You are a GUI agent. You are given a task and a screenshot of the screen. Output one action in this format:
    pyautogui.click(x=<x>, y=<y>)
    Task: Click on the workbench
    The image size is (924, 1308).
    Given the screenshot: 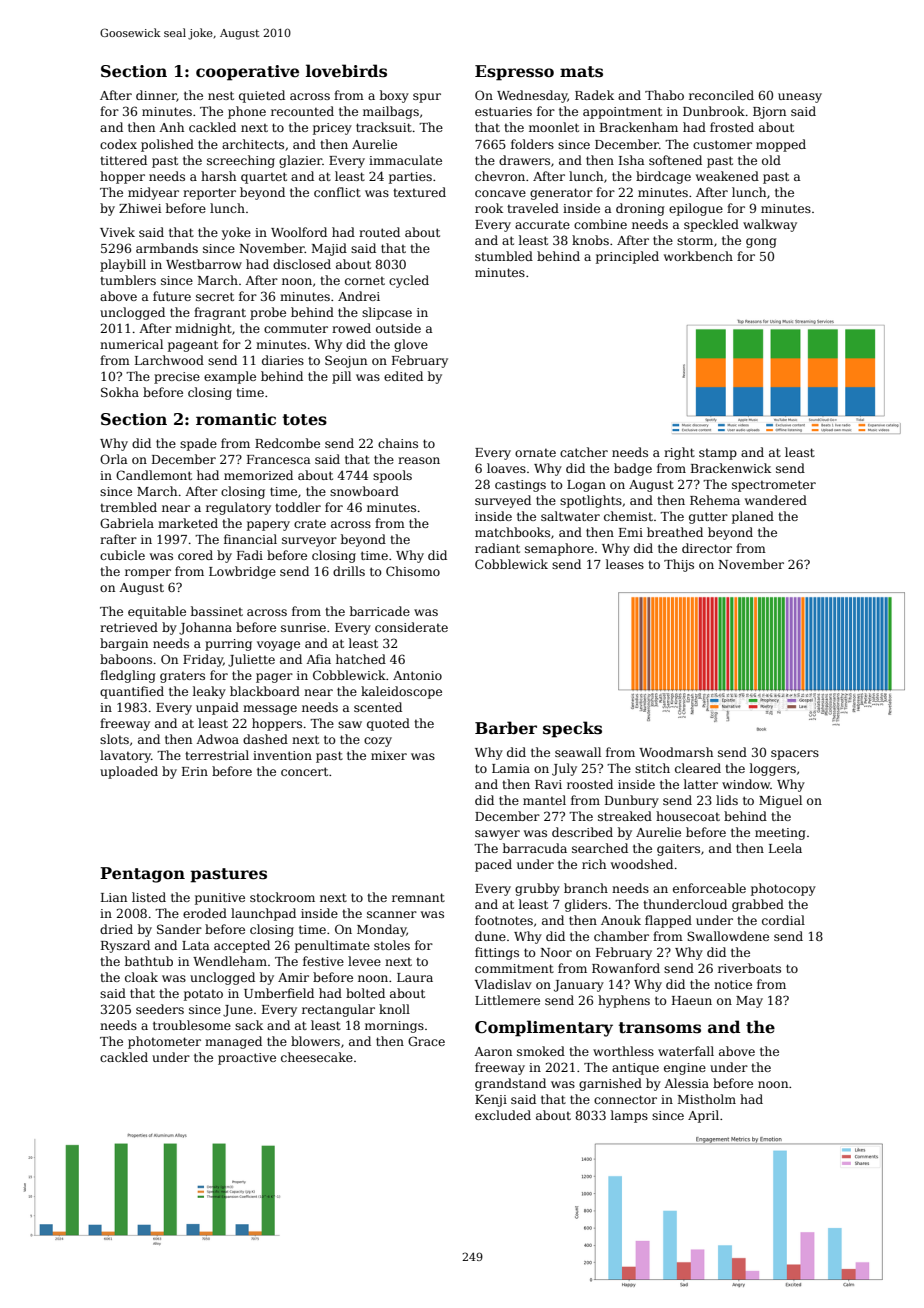 What is the action you would take?
    pyautogui.click(x=698, y=256)
